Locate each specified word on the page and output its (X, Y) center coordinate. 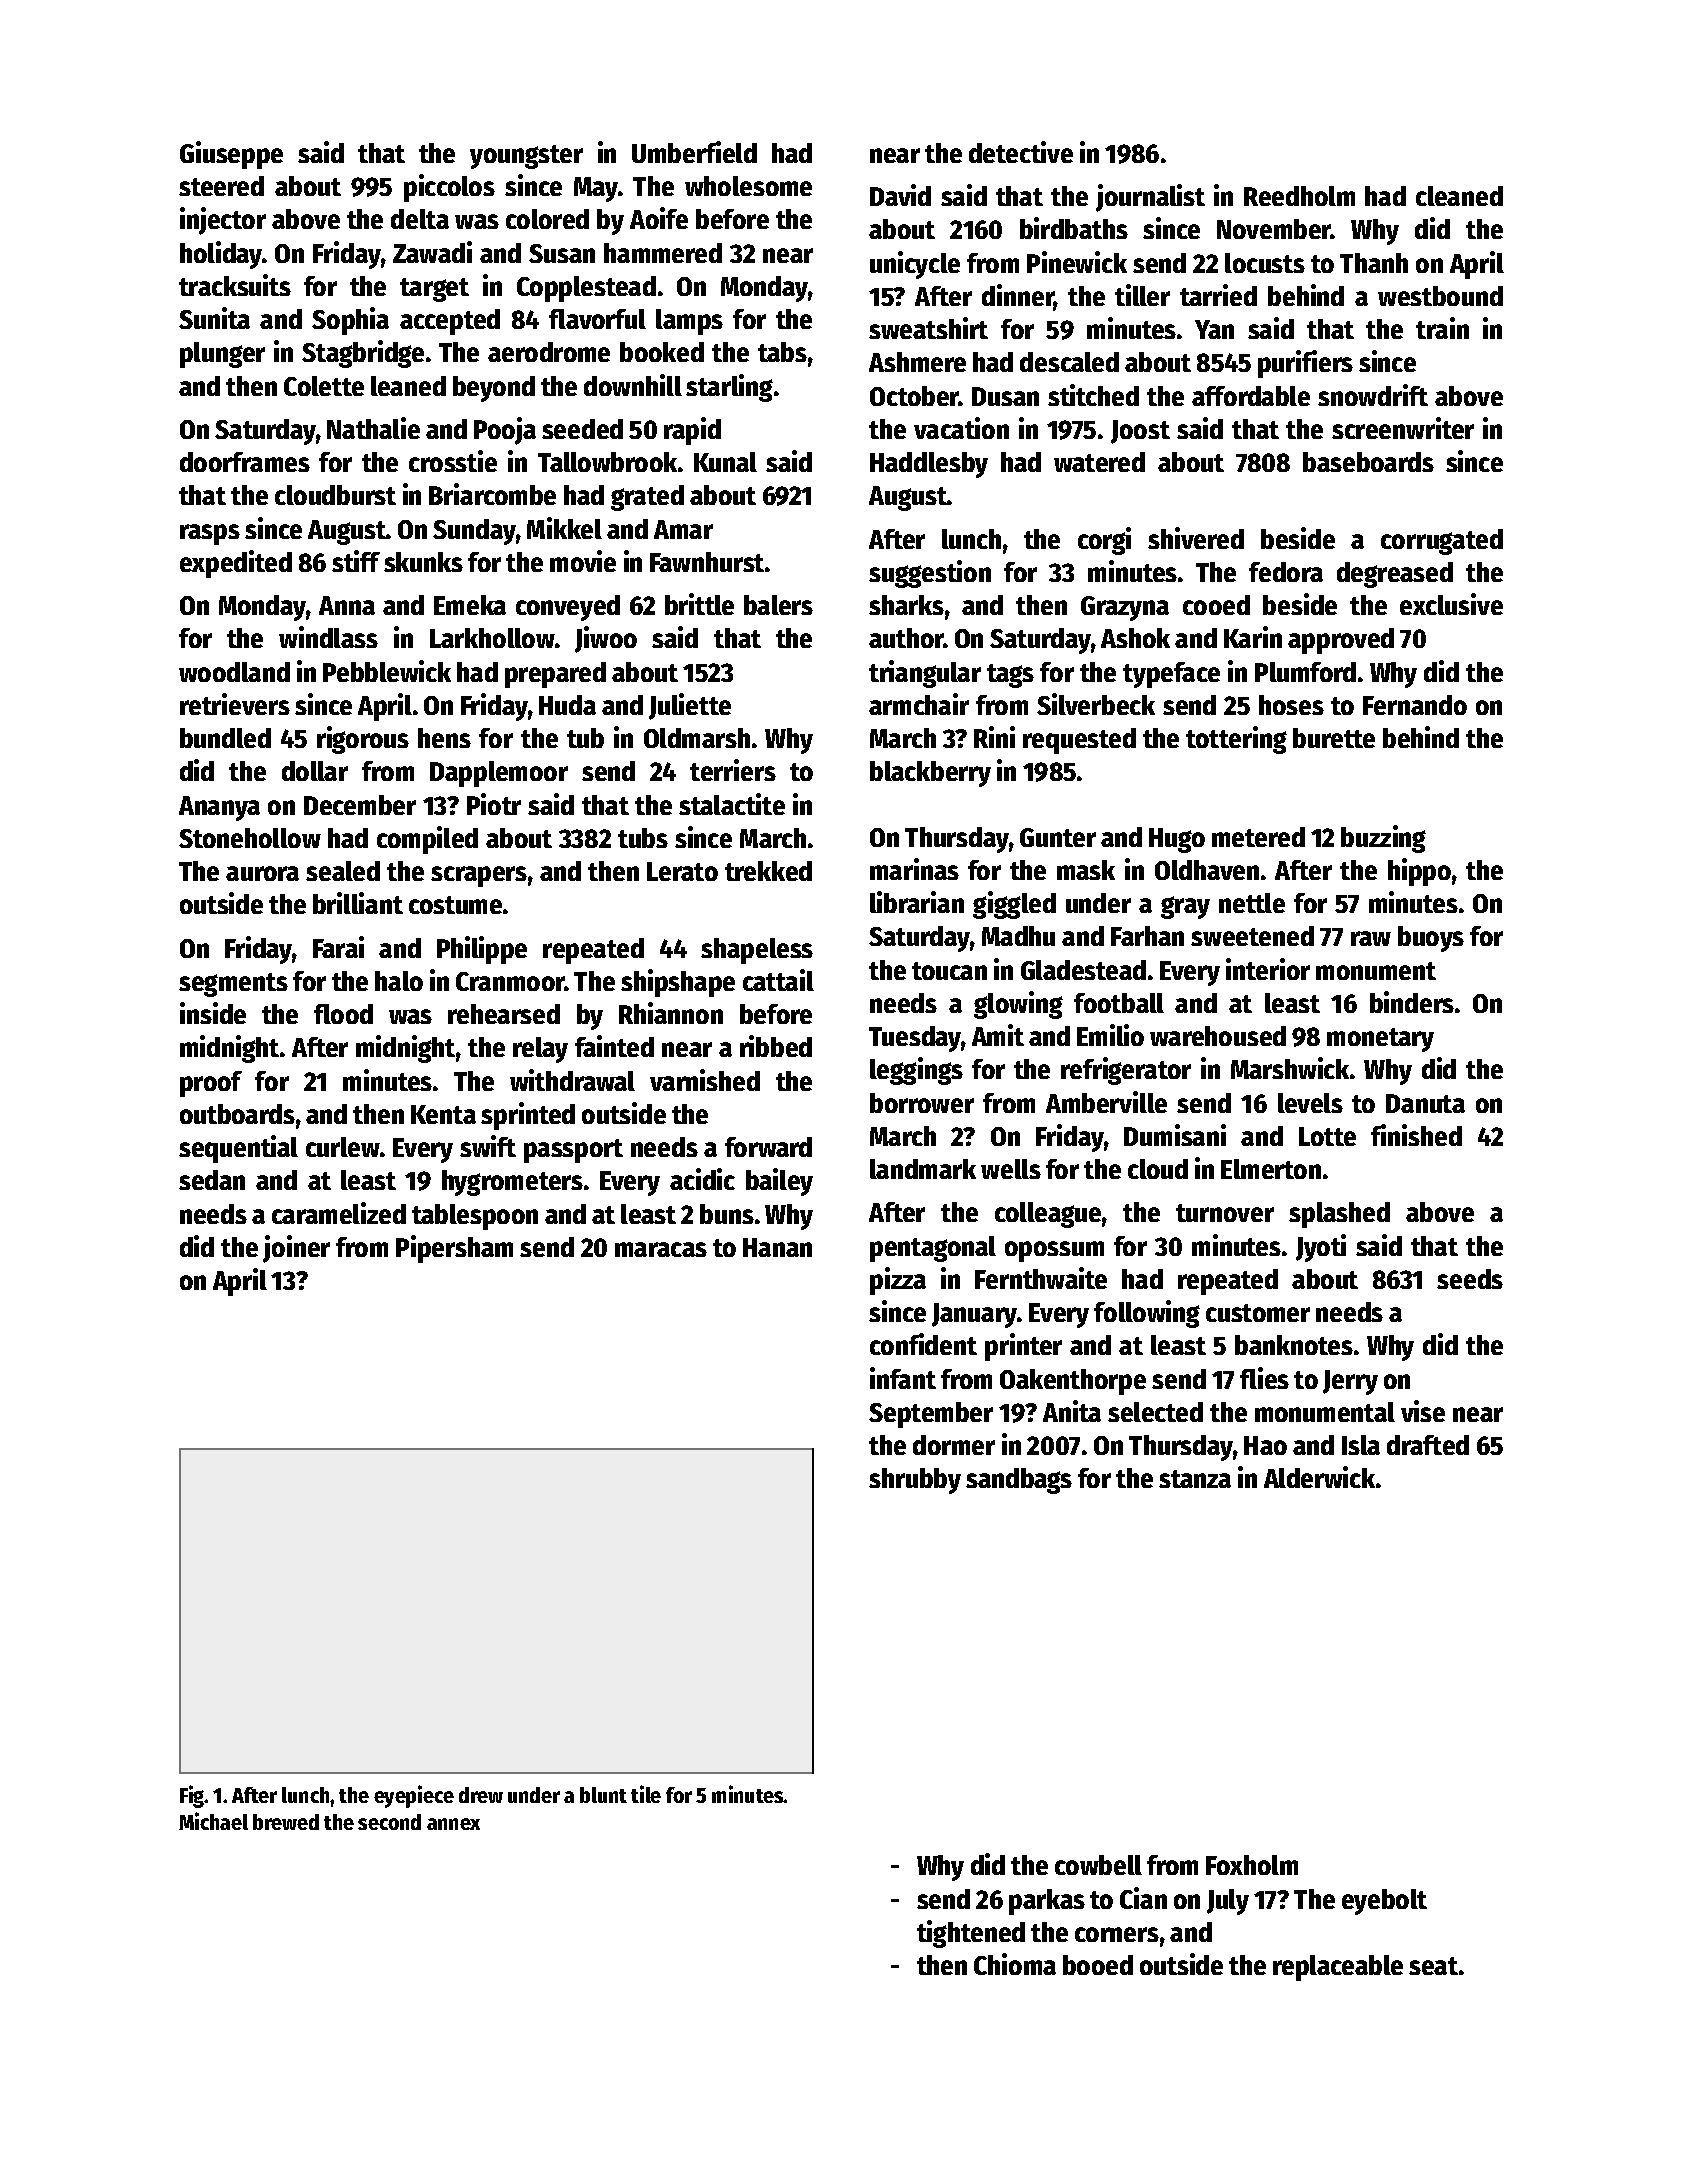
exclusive (1451, 604)
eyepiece (414, 1796)
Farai (338, 947)
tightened (971, 1934)
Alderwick (1319, 1477)
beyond (494, 389)
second (389, 1822)
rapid (692, 431)
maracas (661, 1249)
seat (1433, 1966)
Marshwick (1290, 1068)
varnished (705, 1080)
